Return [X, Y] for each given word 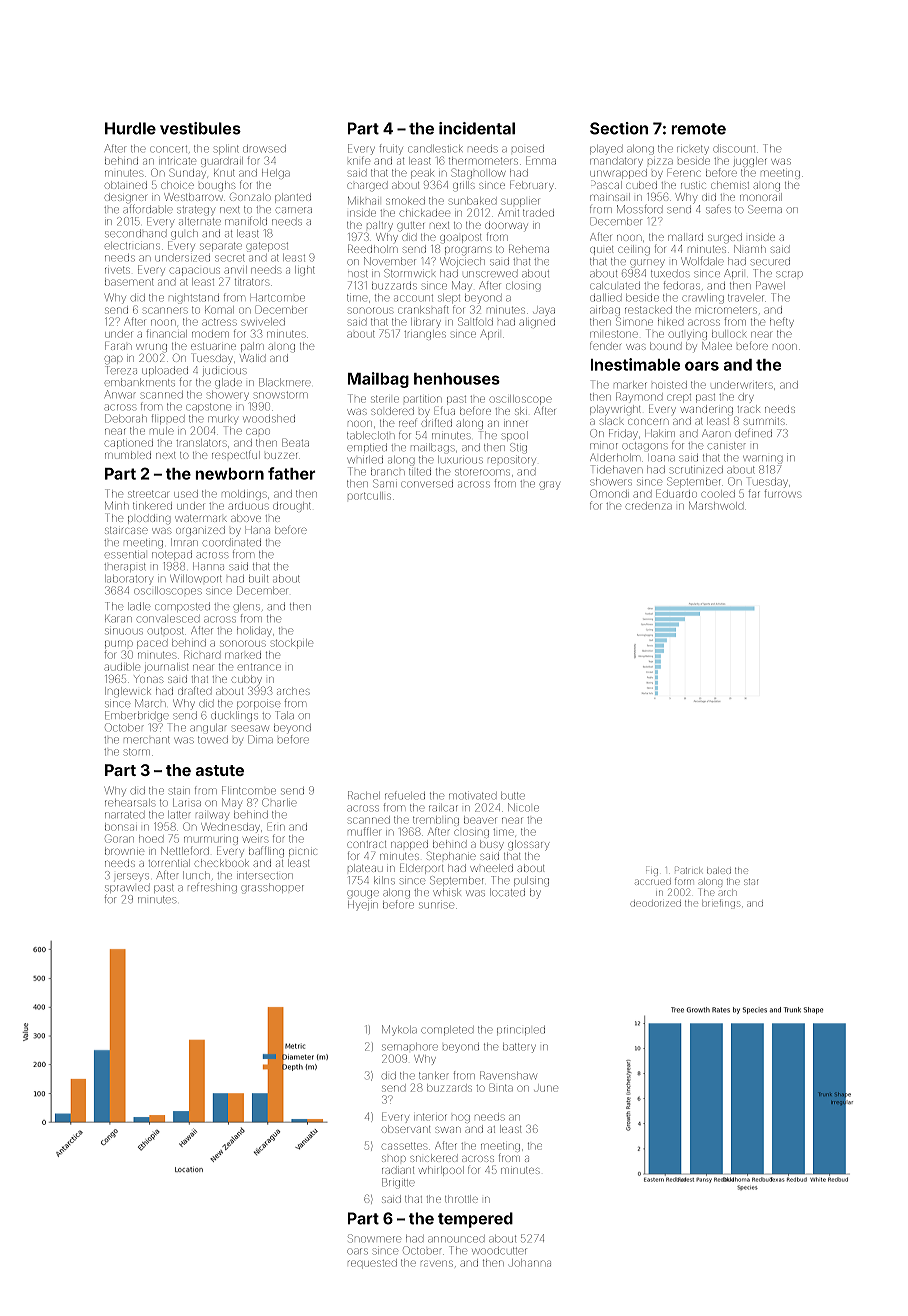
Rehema [529, 249]
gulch [184, 235]
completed [447, 1030]
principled [521, 1030]
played [606, 150]
